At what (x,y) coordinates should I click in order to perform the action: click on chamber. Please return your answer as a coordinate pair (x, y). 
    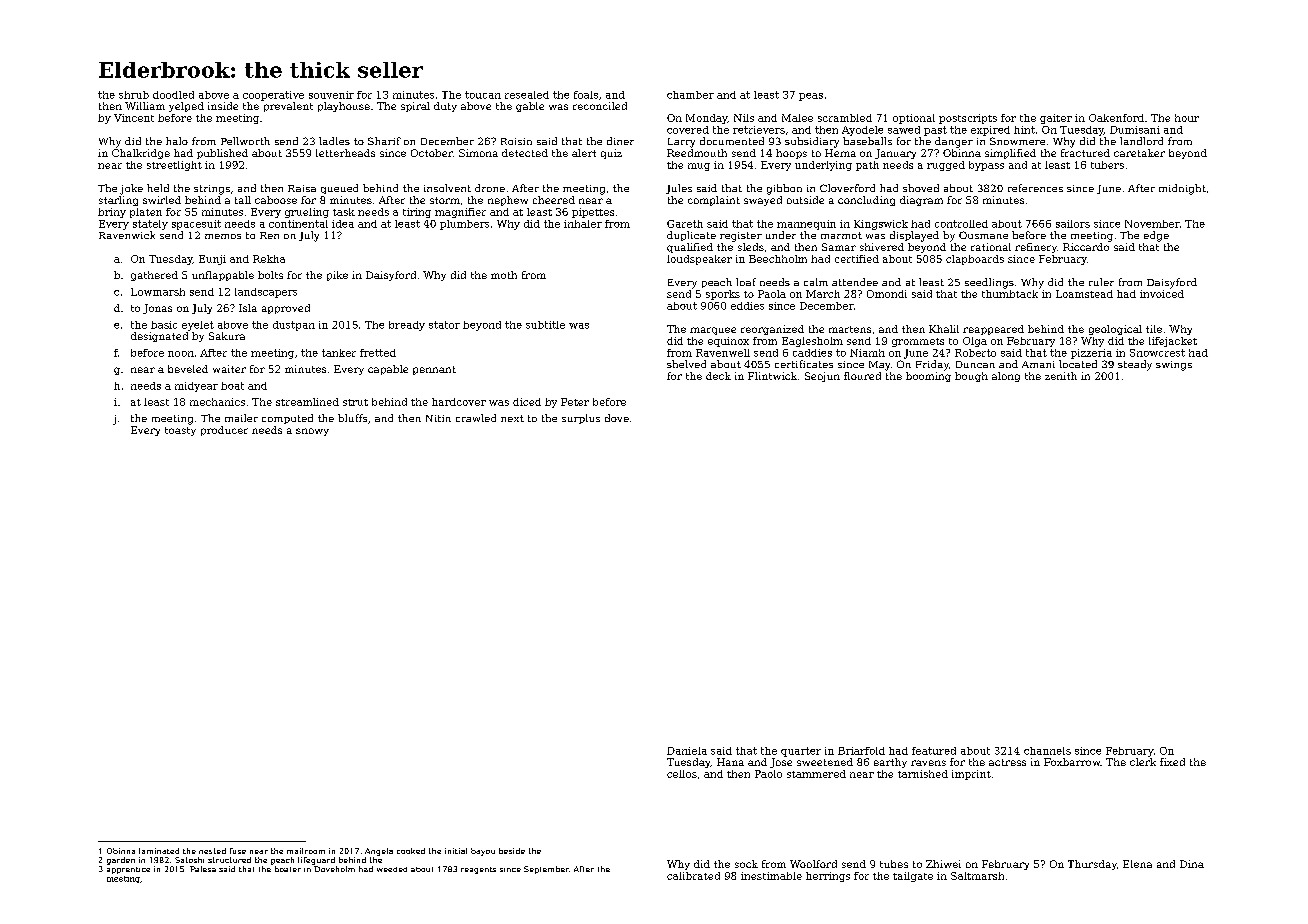
    Looking at the image, I should click on (690, 95).
